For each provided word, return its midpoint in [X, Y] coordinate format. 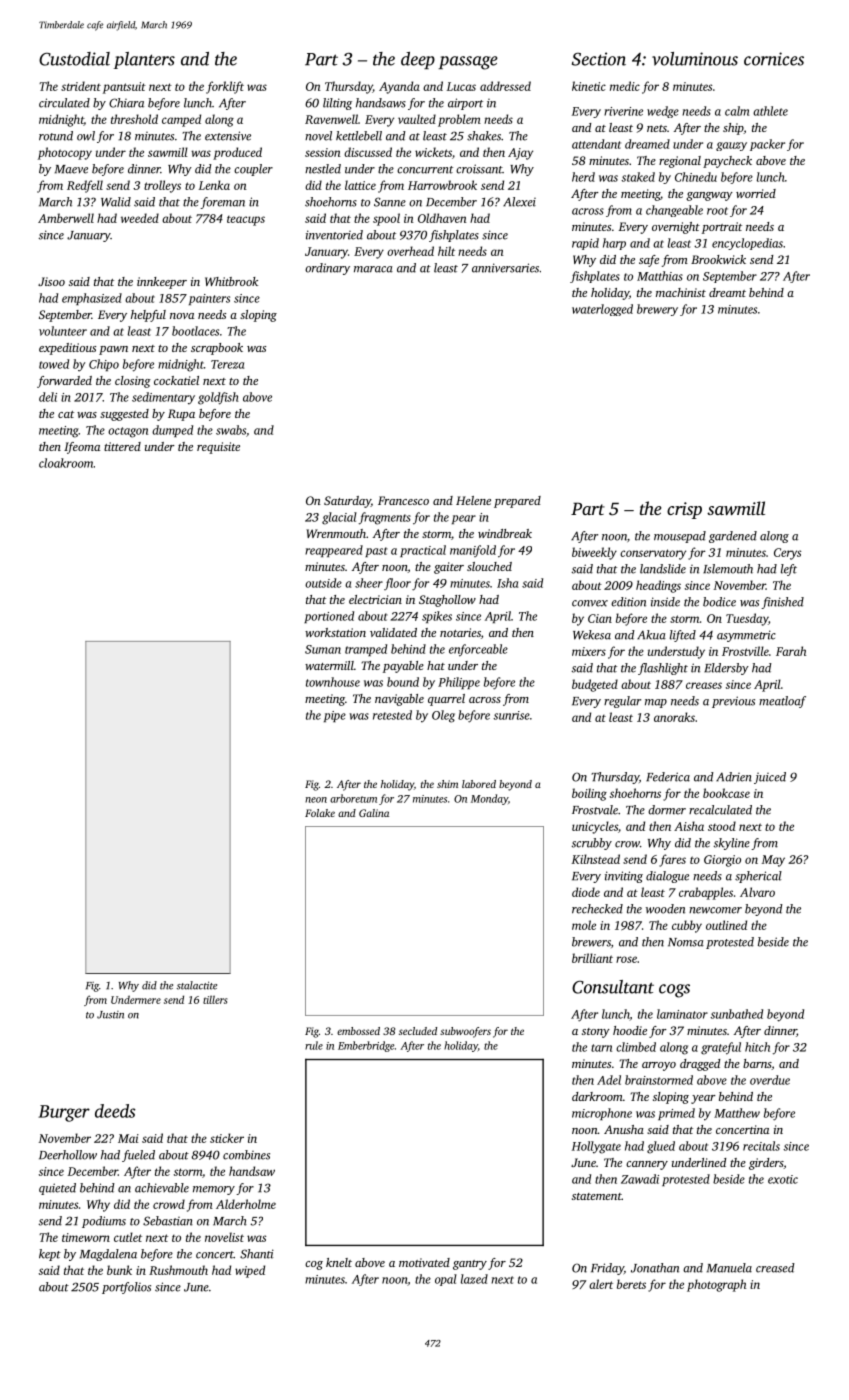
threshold [134, 119]
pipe [335, 716]
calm [737, 111]
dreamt [727, 292]
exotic [783, 1179]
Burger [64, 1113]
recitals [761, 1146]
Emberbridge [366, 1046]
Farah [791, 651]
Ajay [520, 154]
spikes [437, 617]
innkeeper [162, 283]
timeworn [86, 1237]
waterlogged [602, 310]
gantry [470, 1265]
